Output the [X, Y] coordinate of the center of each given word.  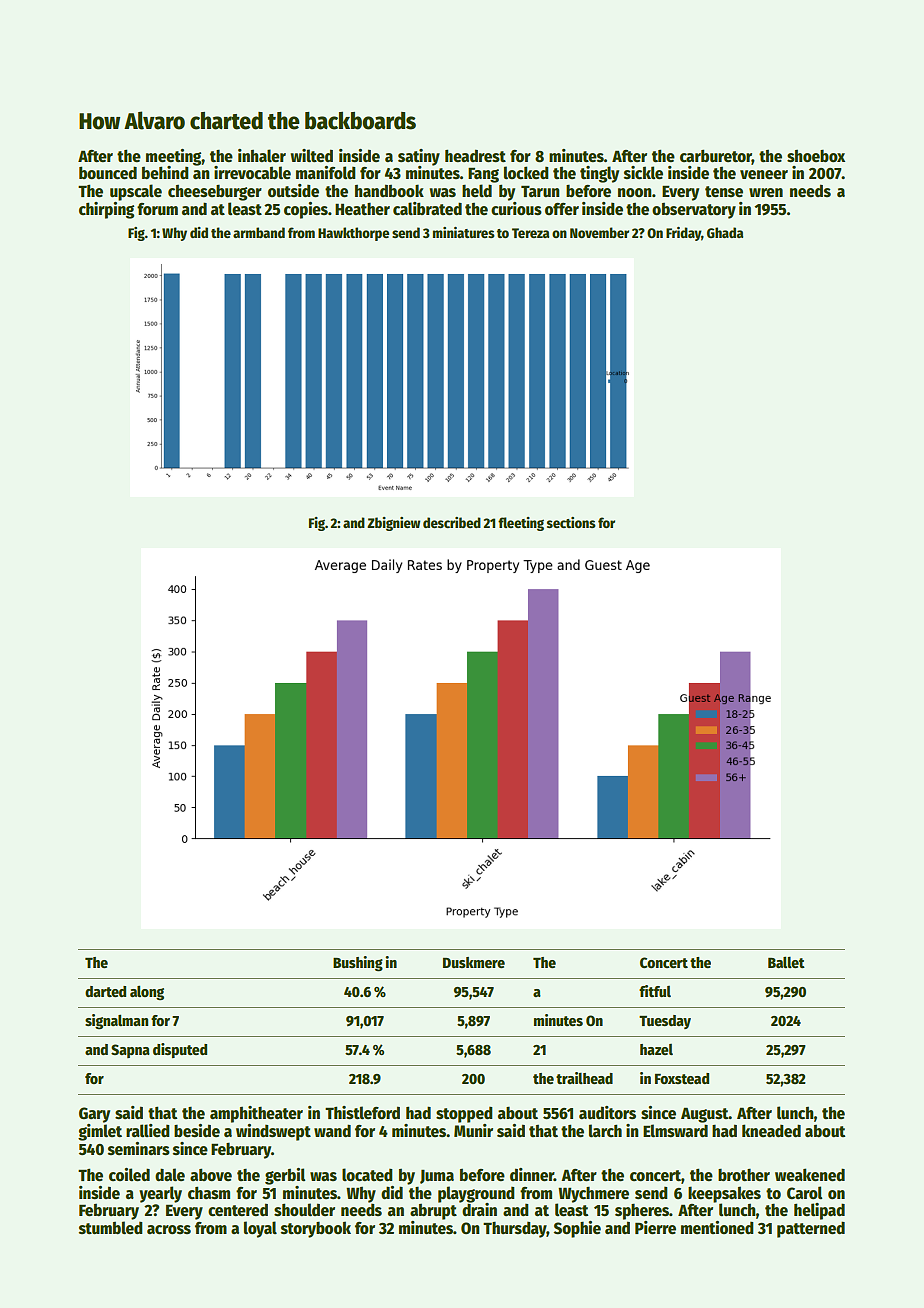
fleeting [521, 524]
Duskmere [474, 962]
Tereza [530, 233]
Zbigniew [393, 524]
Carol [804, 1193]
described [452, 522]
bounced [108, 173]
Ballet [786, 962]
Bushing [358, 964]
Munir [473, 1130]
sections [571, 522]
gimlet [100, 1132]
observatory [694, 211]
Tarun [540, 191]
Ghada [725, 232]
